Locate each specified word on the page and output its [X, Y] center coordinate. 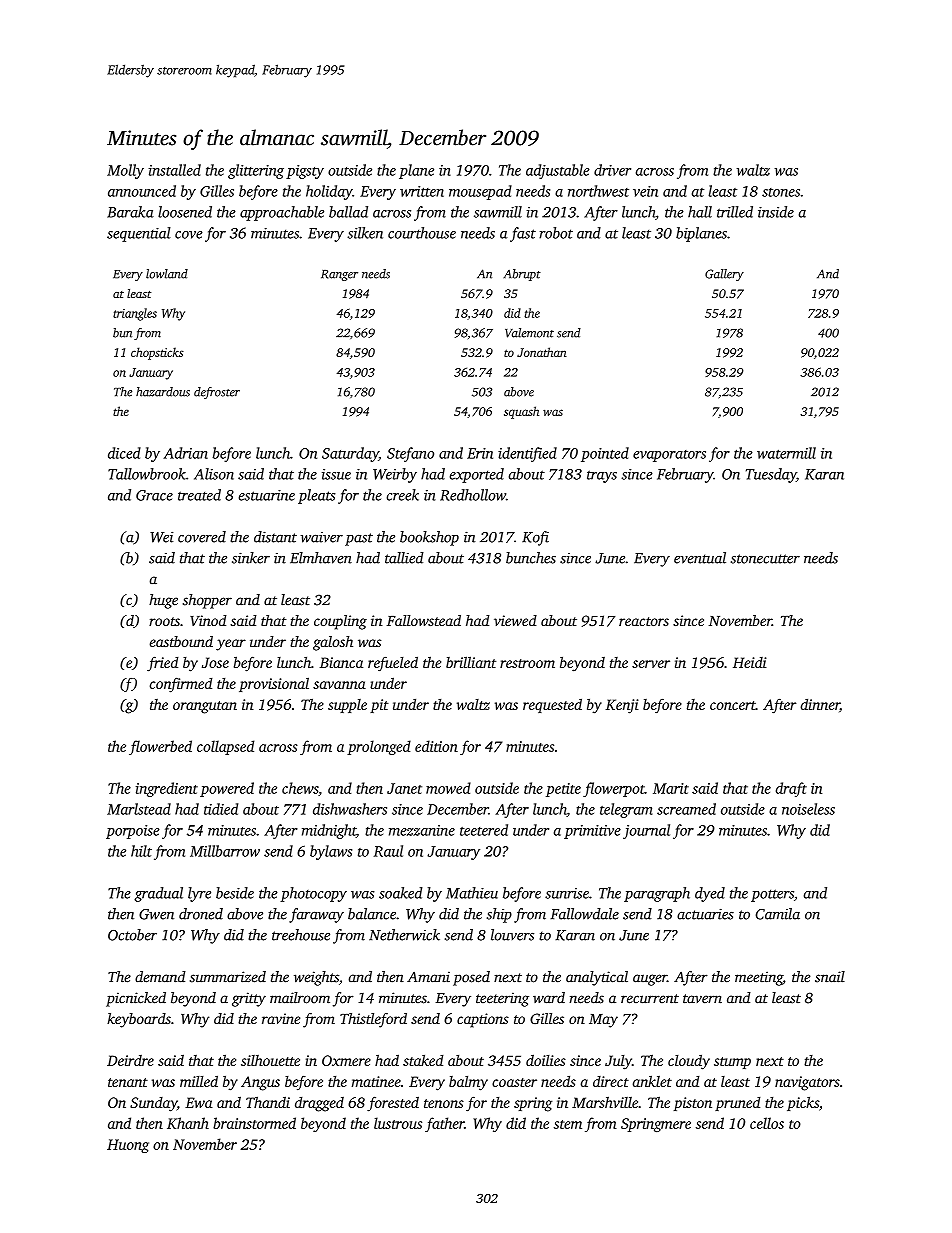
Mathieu [472, 893]
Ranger [339, 275]
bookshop [429, 538]
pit [379, 706]
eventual [700, 558]
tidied [221, 809]
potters [772, 895]
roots [164, 621]
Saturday [350, 454]
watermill [786, 453]
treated [199, 495]
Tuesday [771, 475]
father [444, 1124]
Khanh [188, 1123]
